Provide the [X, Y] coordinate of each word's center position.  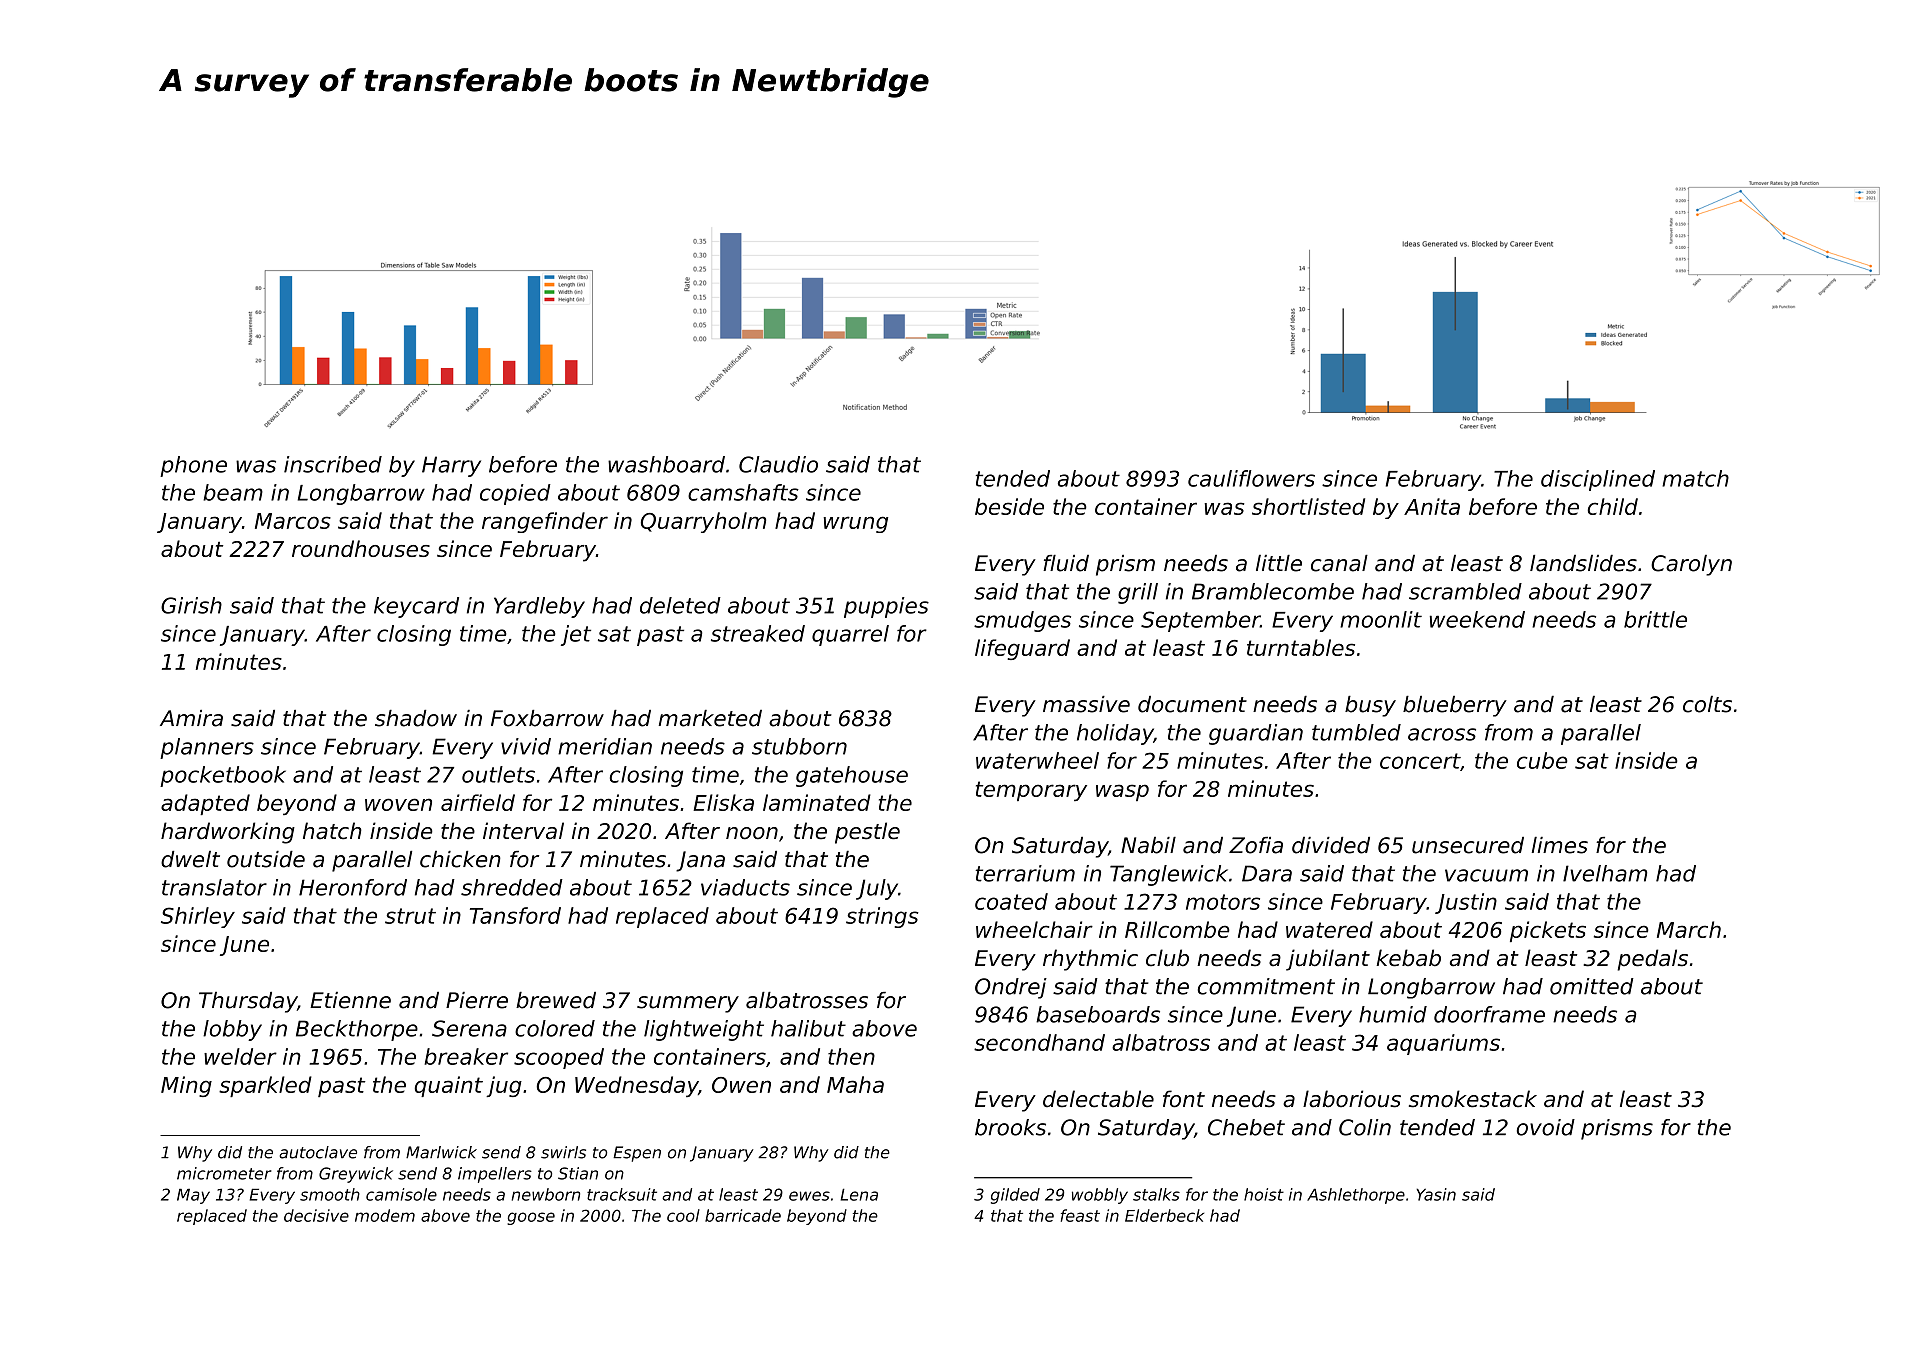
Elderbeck [1164, 1215]
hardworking [228, 833]
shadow [416, 718]
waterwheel [1037, 760]
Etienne [350, 1000]
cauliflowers [1251, 478]
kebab [1408, 958]
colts [1707, 704]
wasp [1122, 792]
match [1695, 478]
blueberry [1455, 706]
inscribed [333, 464]
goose [531, 1218]
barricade [743, 1215]
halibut [808, 1028]
